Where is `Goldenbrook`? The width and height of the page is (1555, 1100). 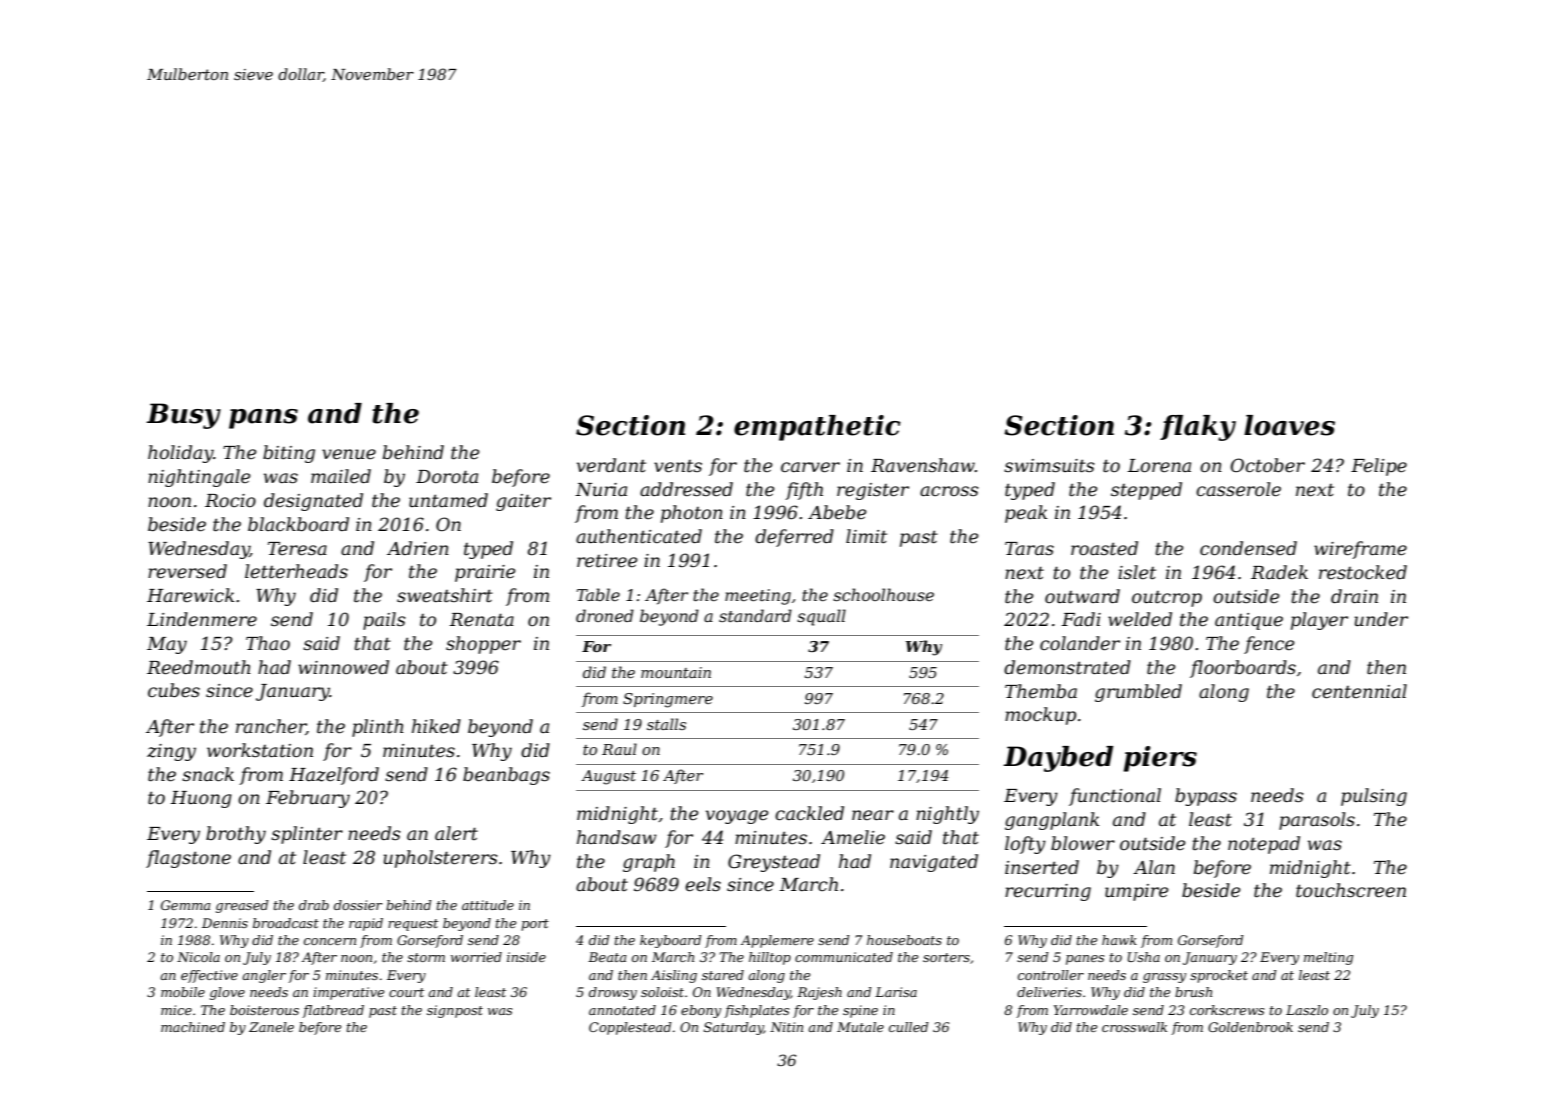
Goldenbrook is located at coordinates (1250, 1027).
